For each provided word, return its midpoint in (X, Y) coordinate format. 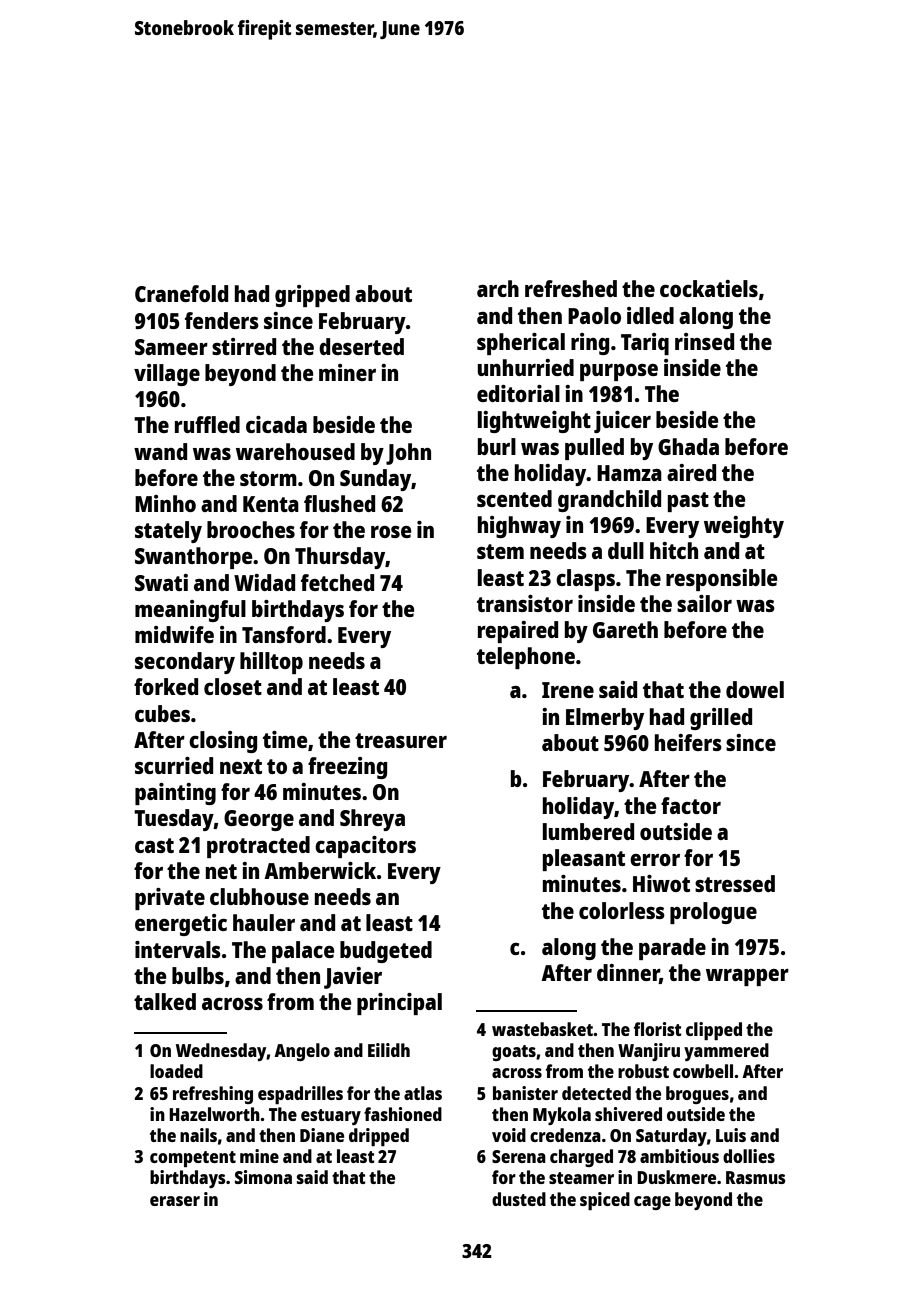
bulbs (198, 975)
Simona (263, 1177)
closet (233, 686)
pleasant (584, 860)
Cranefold (181, 293)
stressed (735, 883)
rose (391, 532)
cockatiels (709, 288)
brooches (251, 529)
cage (652, 1203)
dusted (519, 1199)
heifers (688, 742)
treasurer (401, 740)
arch (498, 288)
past (688, 502)
